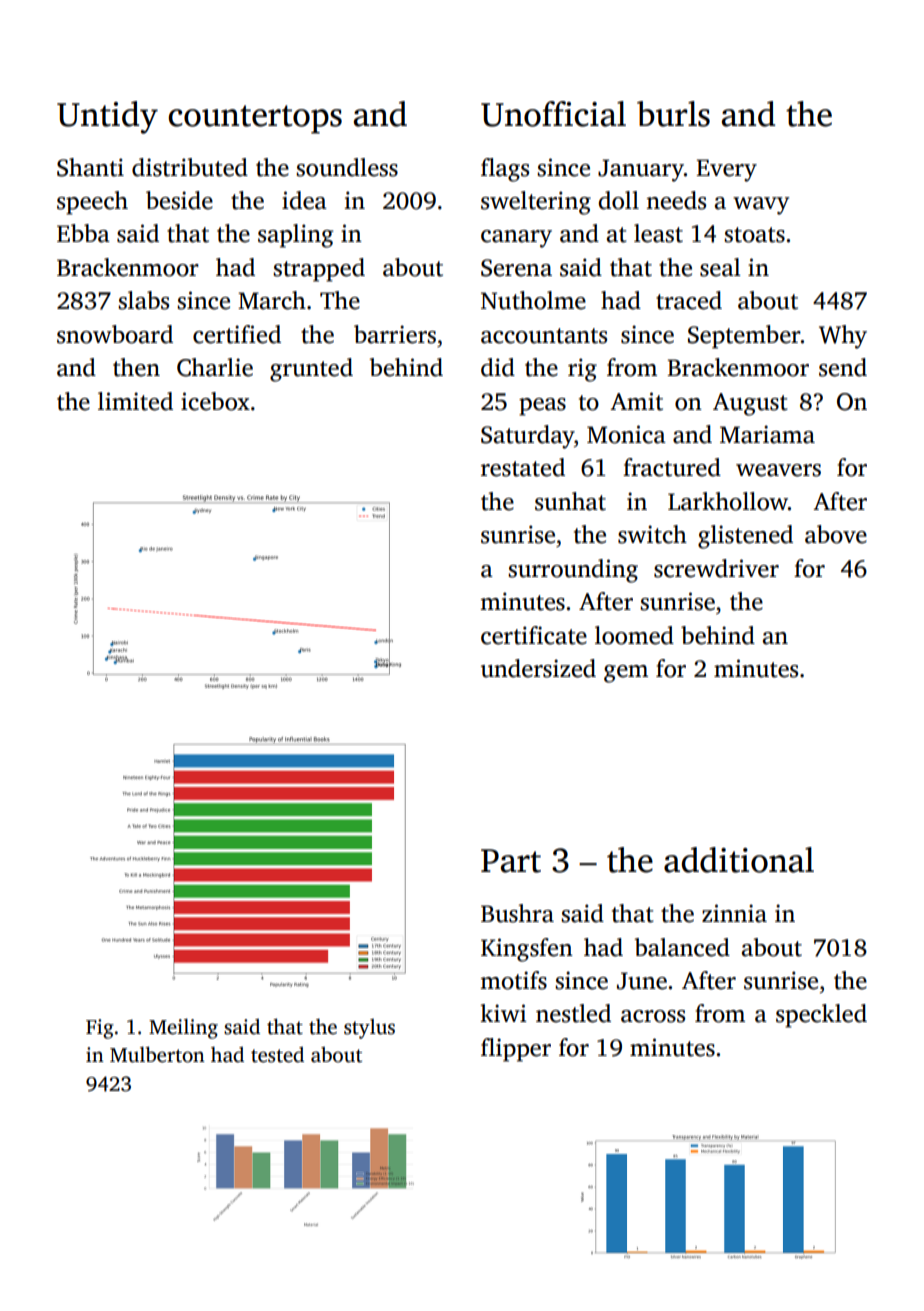 This image has height=1311, width=924. What do you see at coordinates (553, 114) in the image?
I see `Unofficial` at bounding box center [553, 114].
